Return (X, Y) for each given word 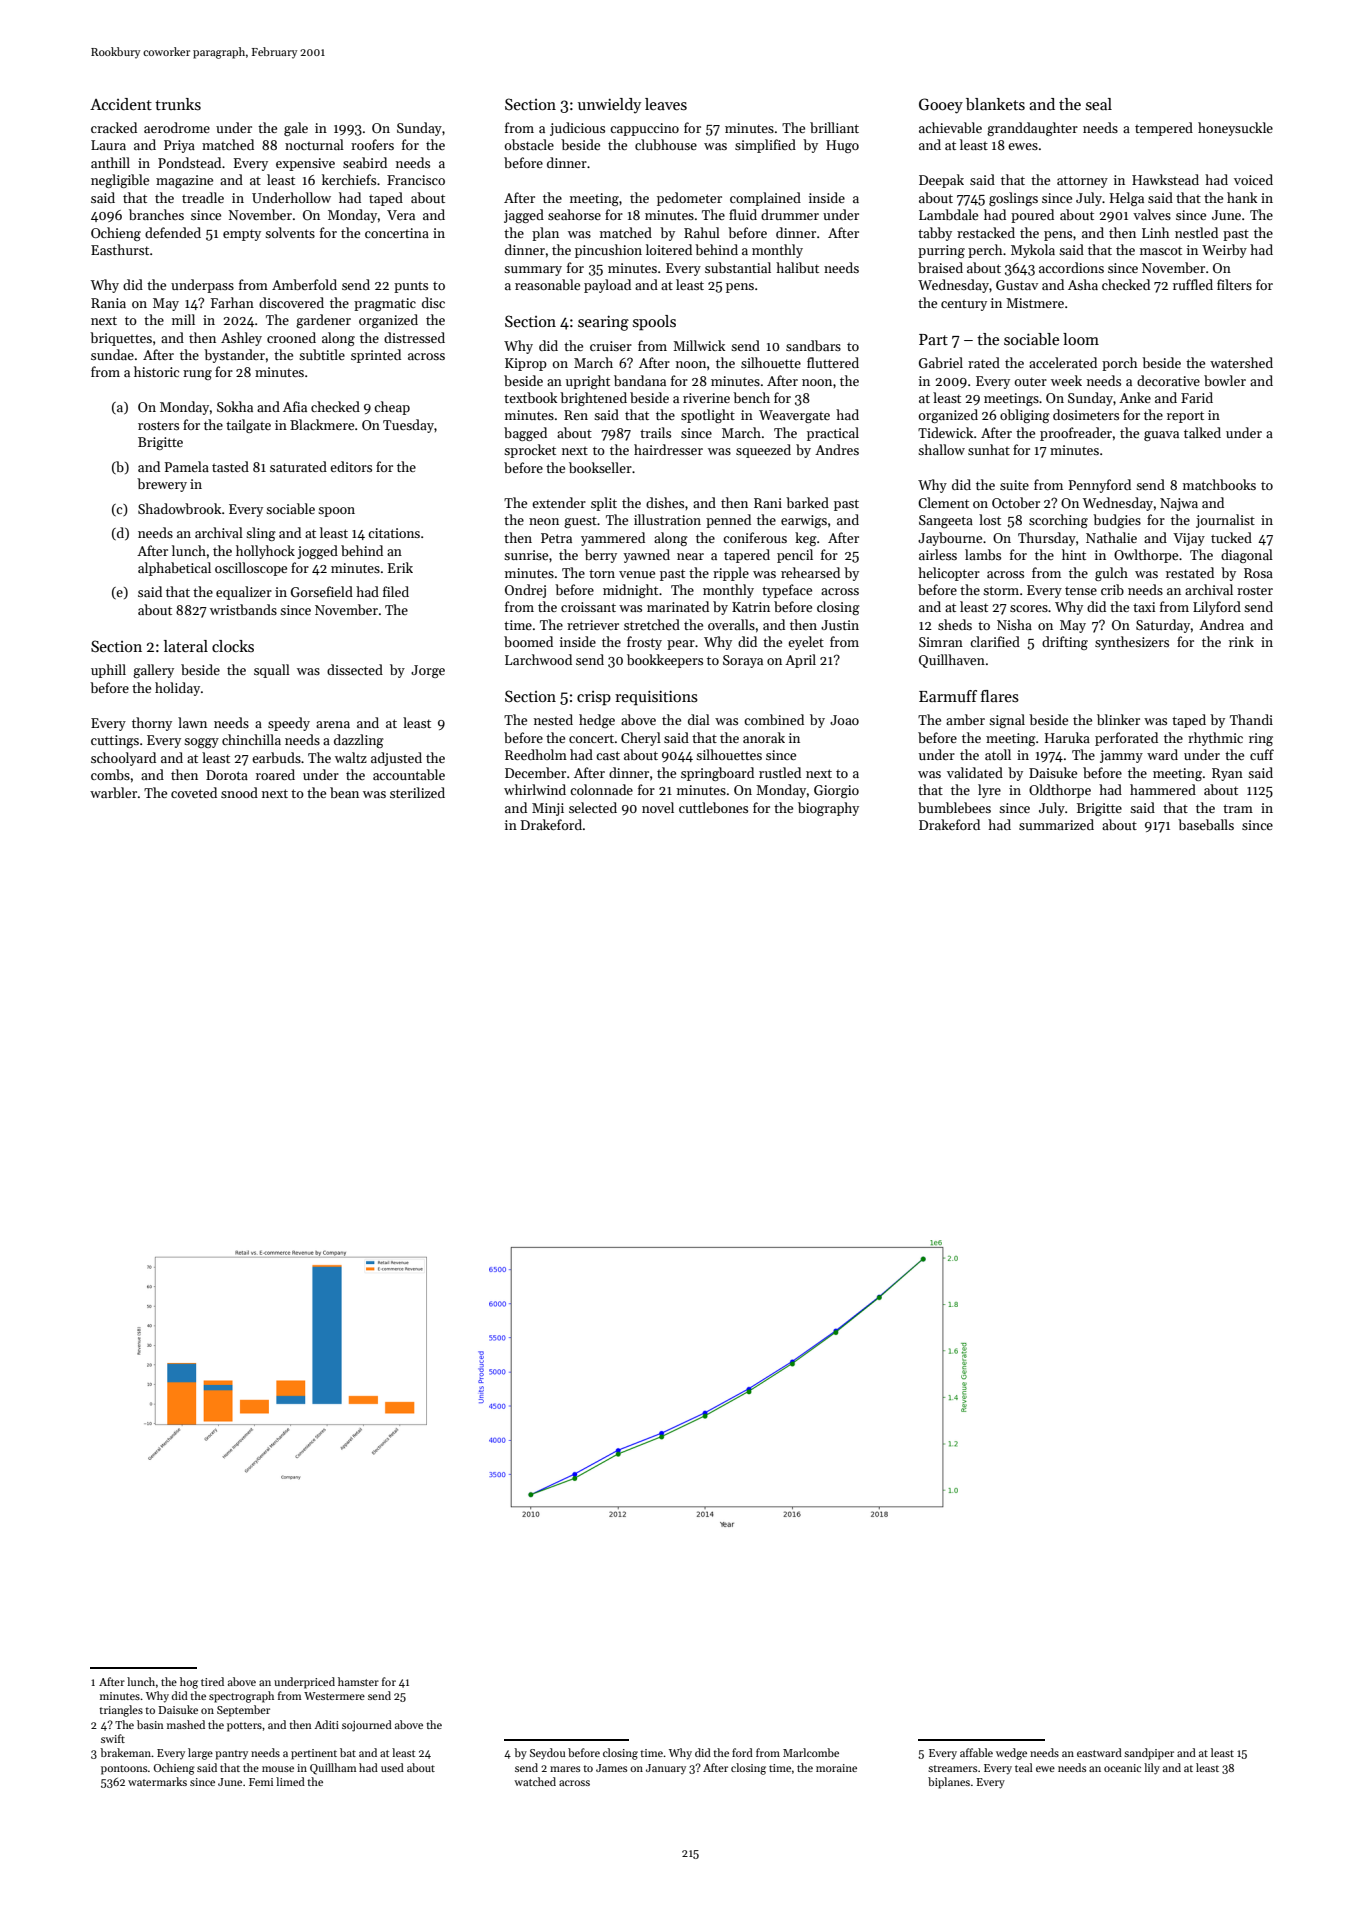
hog (189, 1683)
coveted (194, 792)
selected (593, 807)
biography (828, 809)
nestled (1196, 232)
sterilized (417, 792)
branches (156, 214)
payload (607, 286)
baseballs (1206, 824)
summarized (1056, 824)
